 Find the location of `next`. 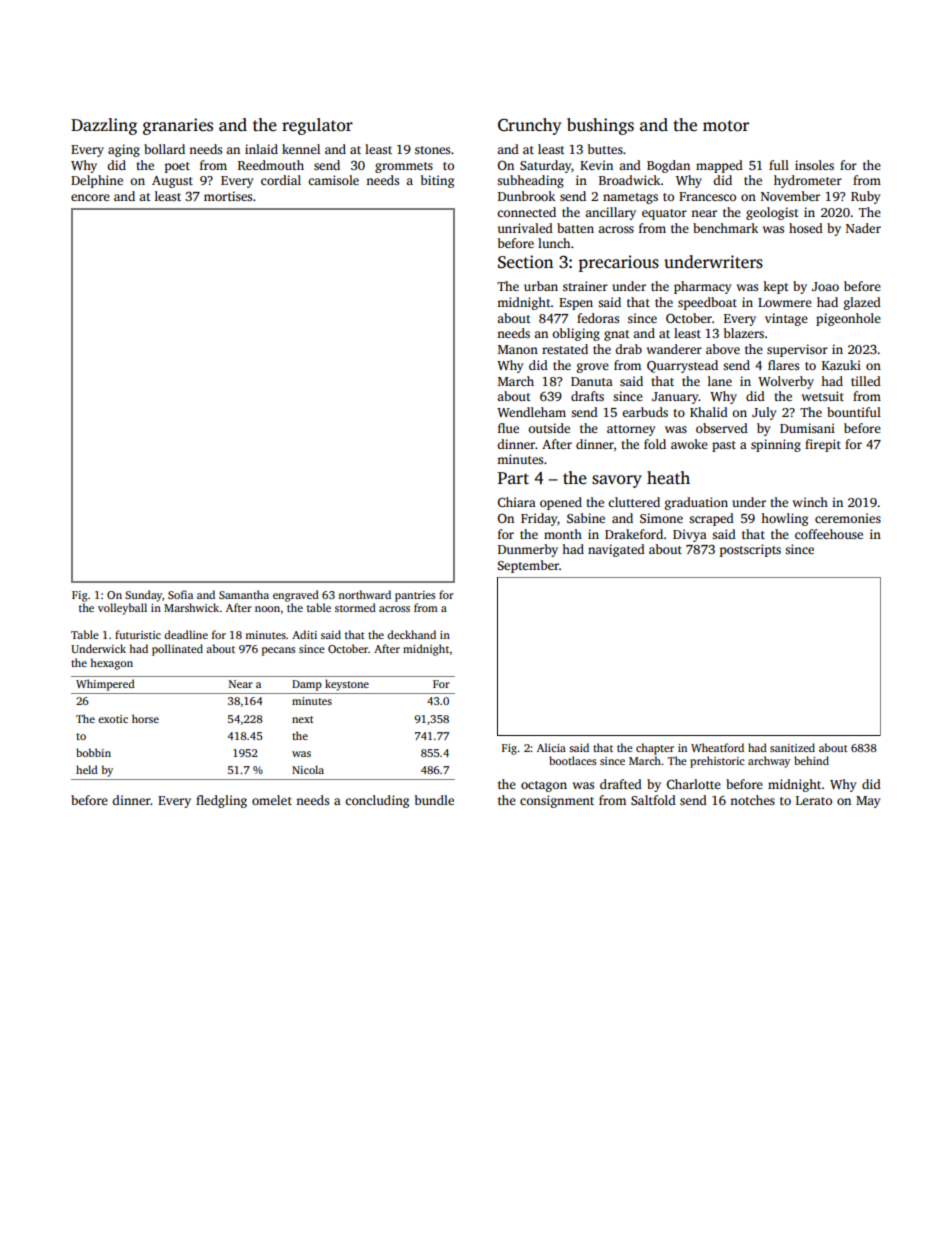

next is located at coordinates (303, 719).
